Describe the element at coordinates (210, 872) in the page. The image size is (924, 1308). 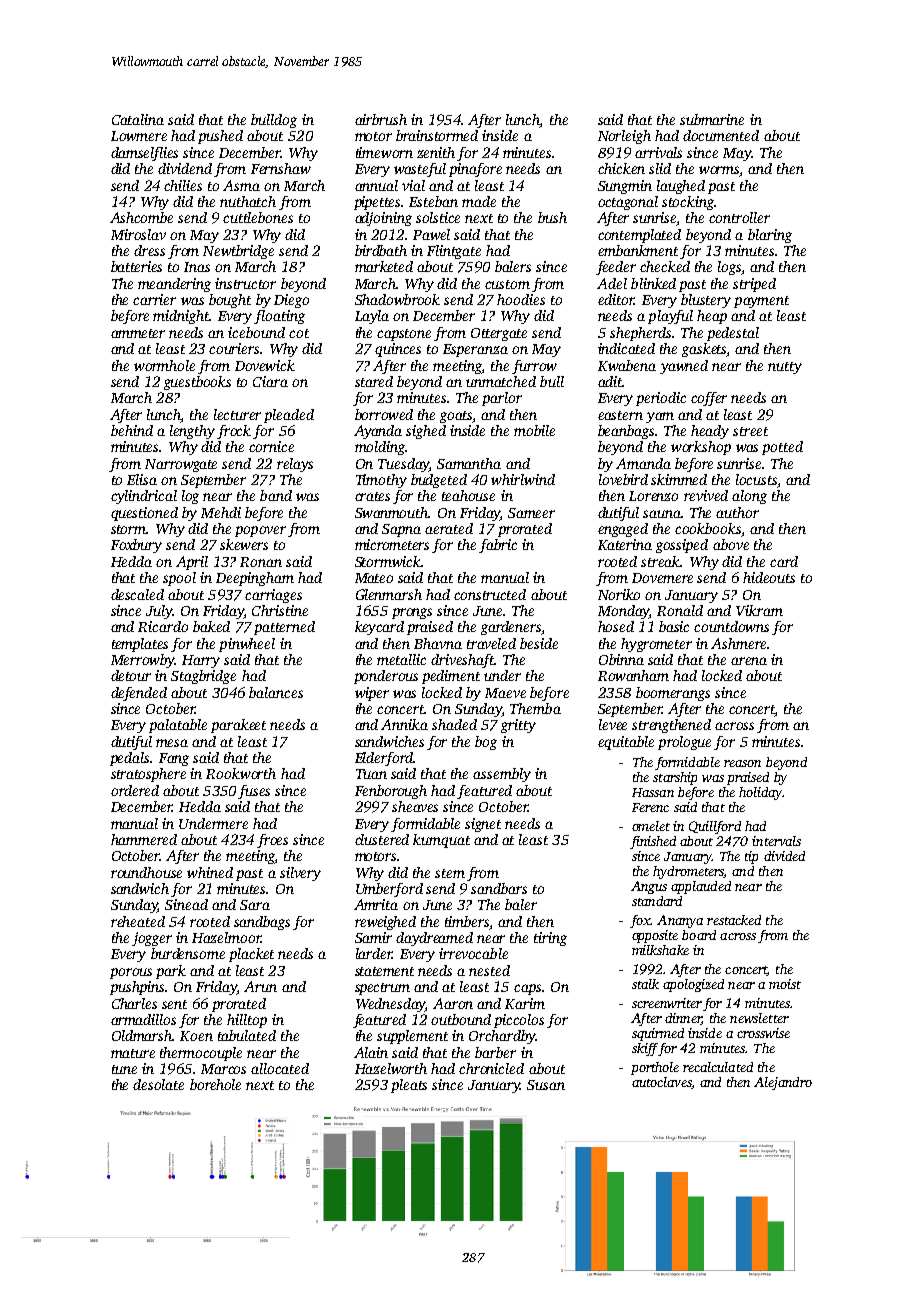
I see `whined` at that location.
